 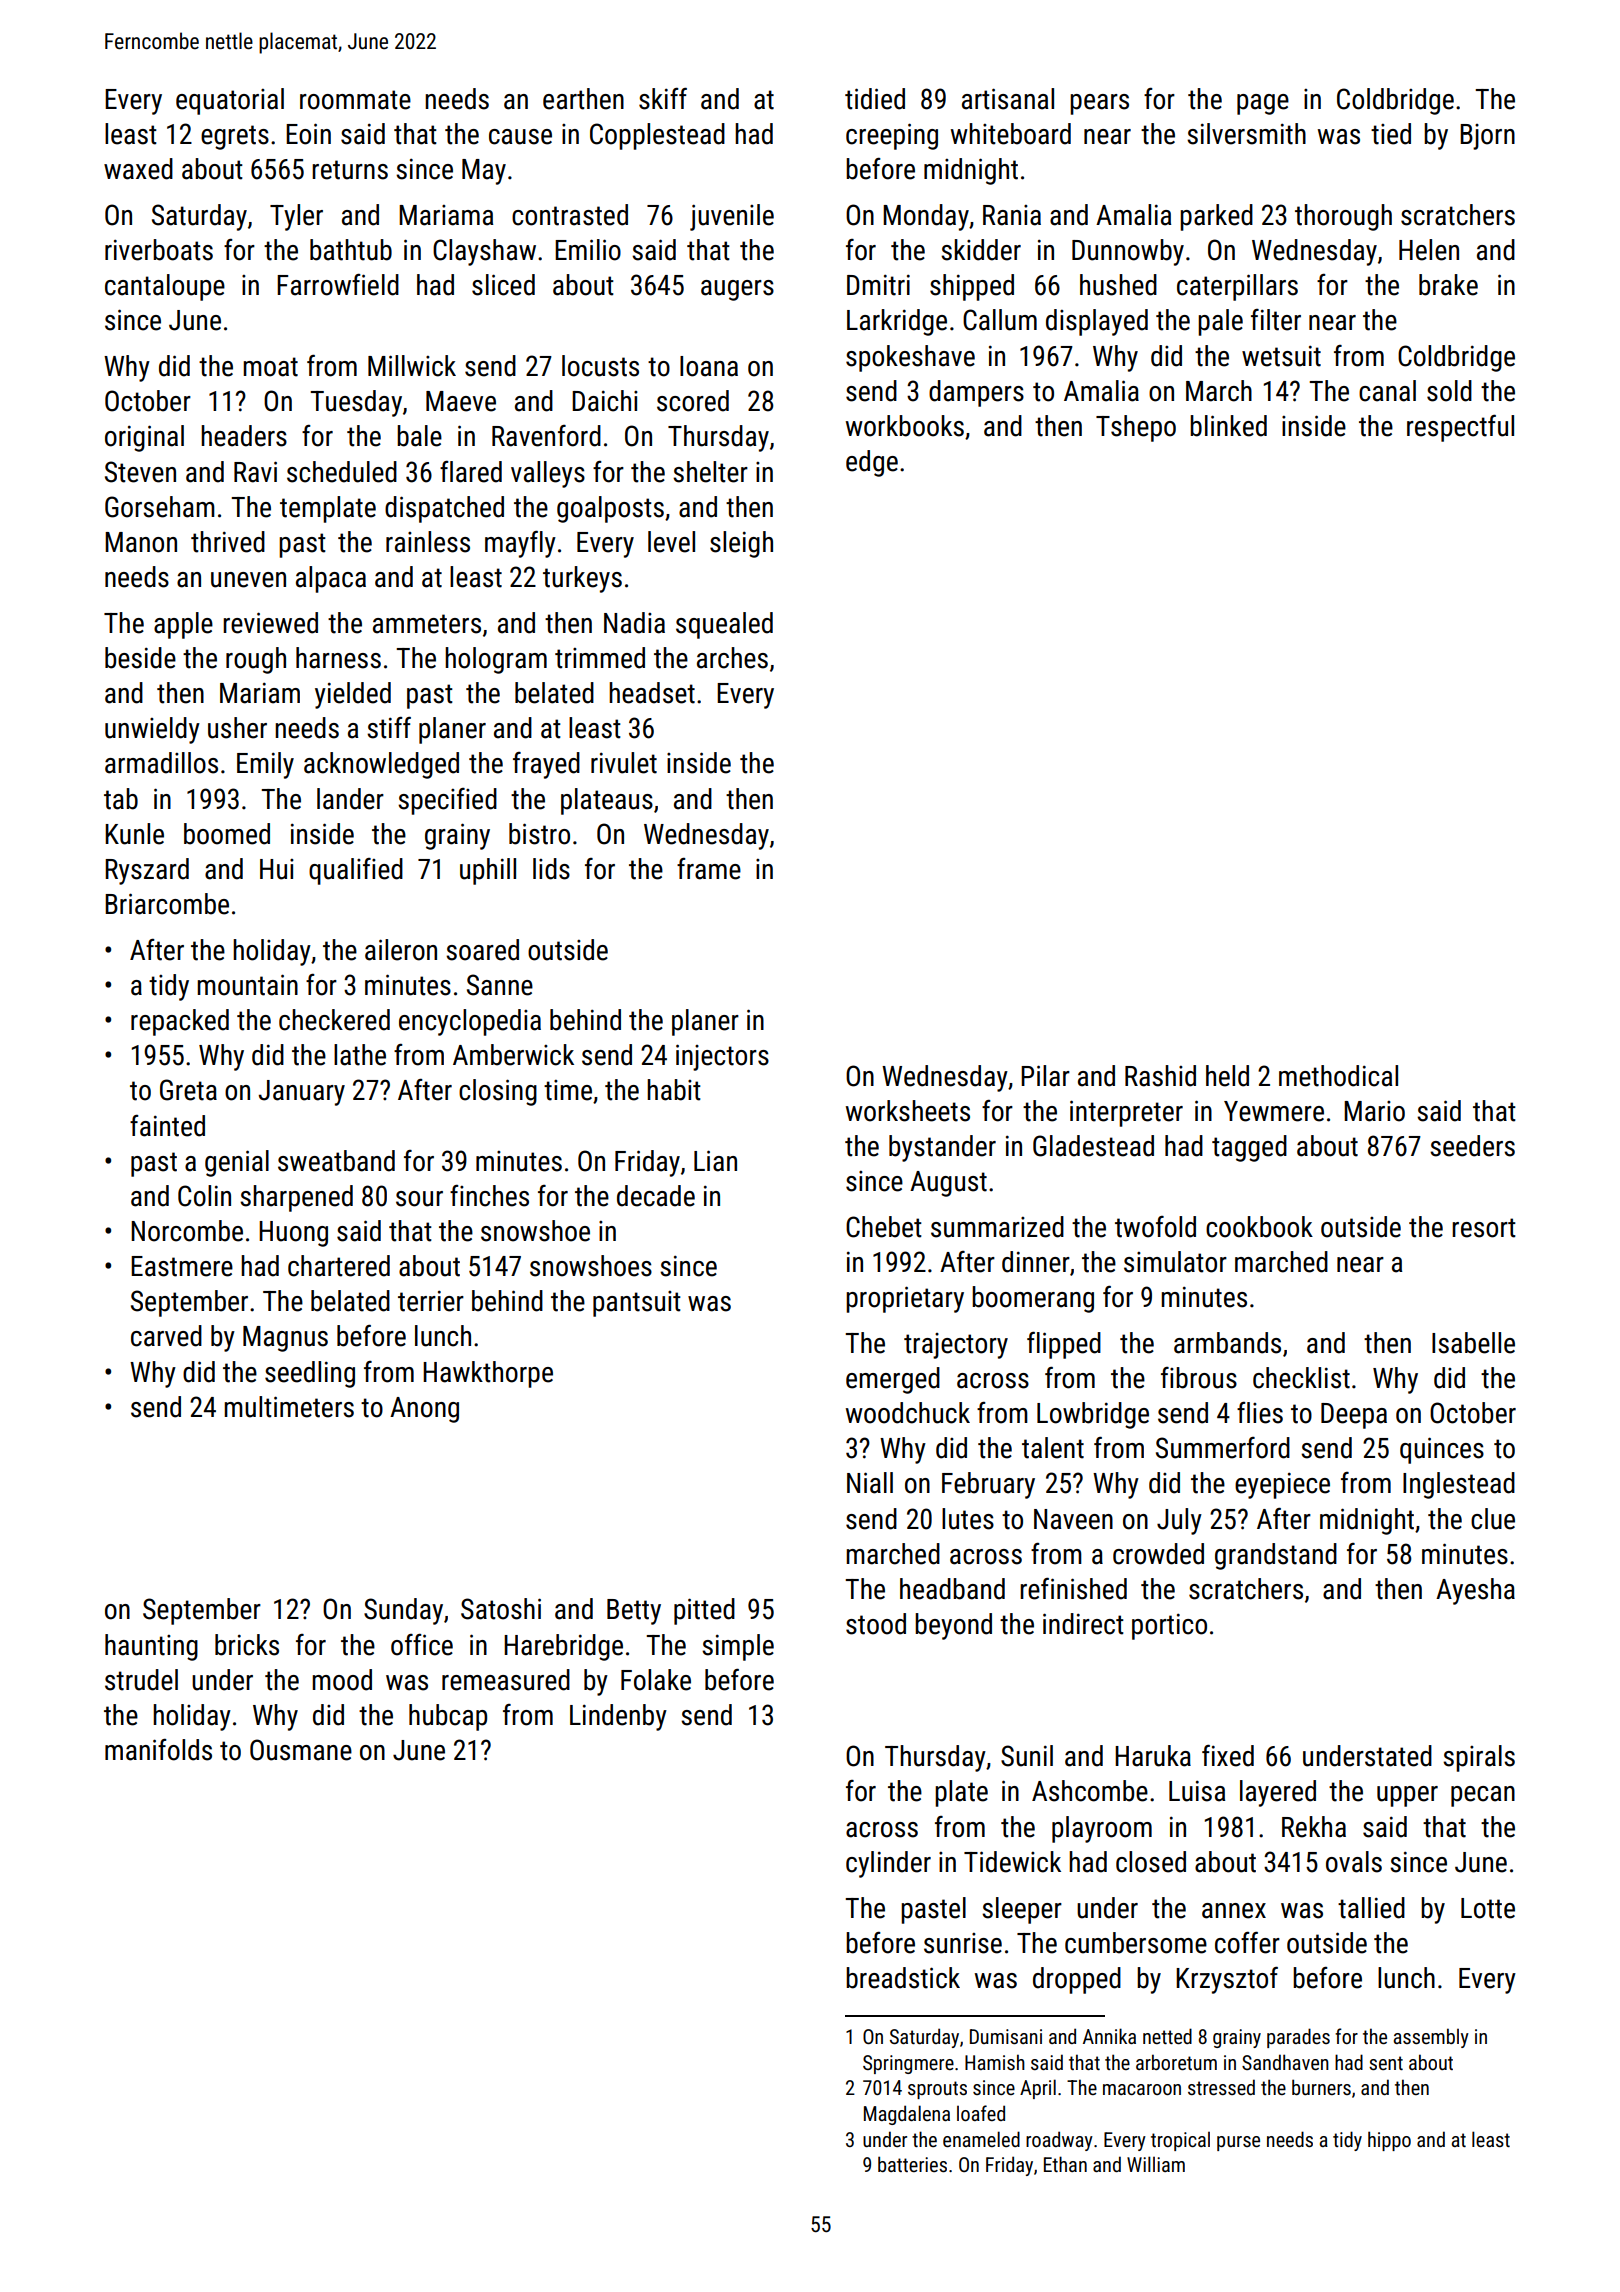 What do you see at coordinates (1228, 426) in the document?
I see `blinked` at bounding box center [1228, 426].
